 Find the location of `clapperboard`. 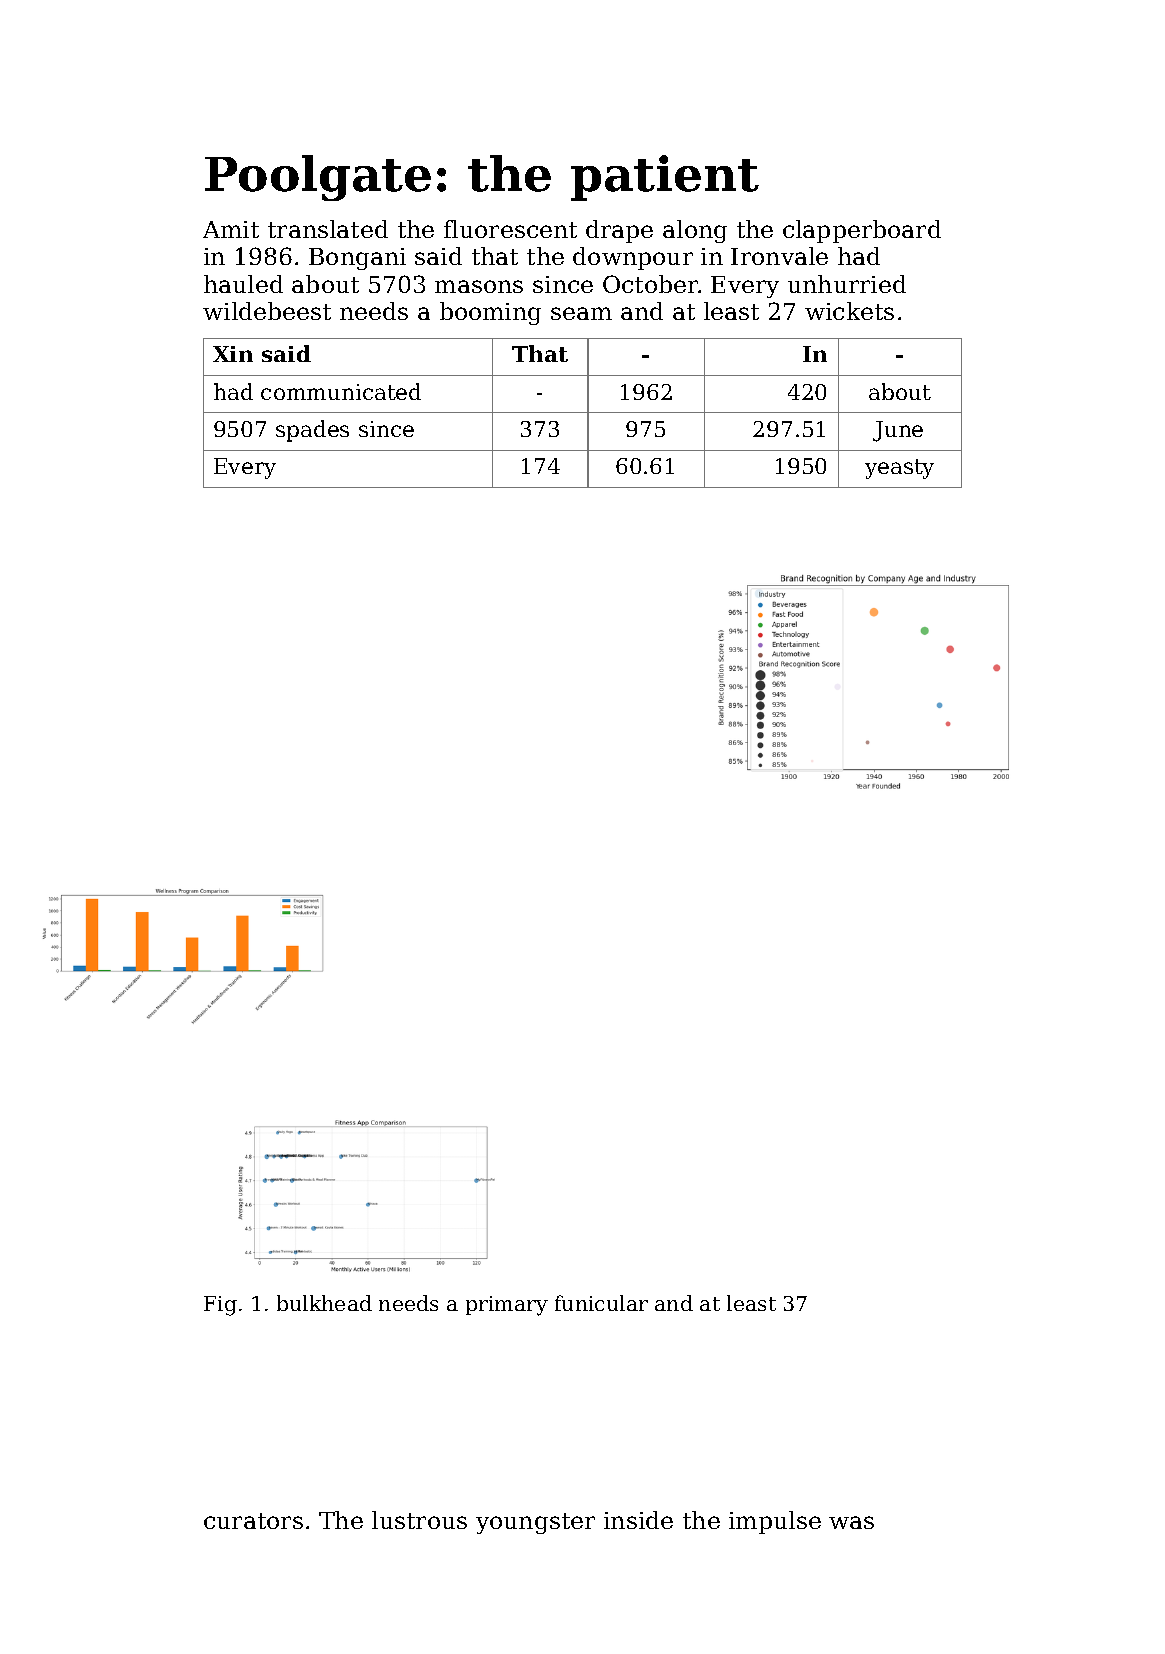

clapperboard is located at coordinates (862, 231).
